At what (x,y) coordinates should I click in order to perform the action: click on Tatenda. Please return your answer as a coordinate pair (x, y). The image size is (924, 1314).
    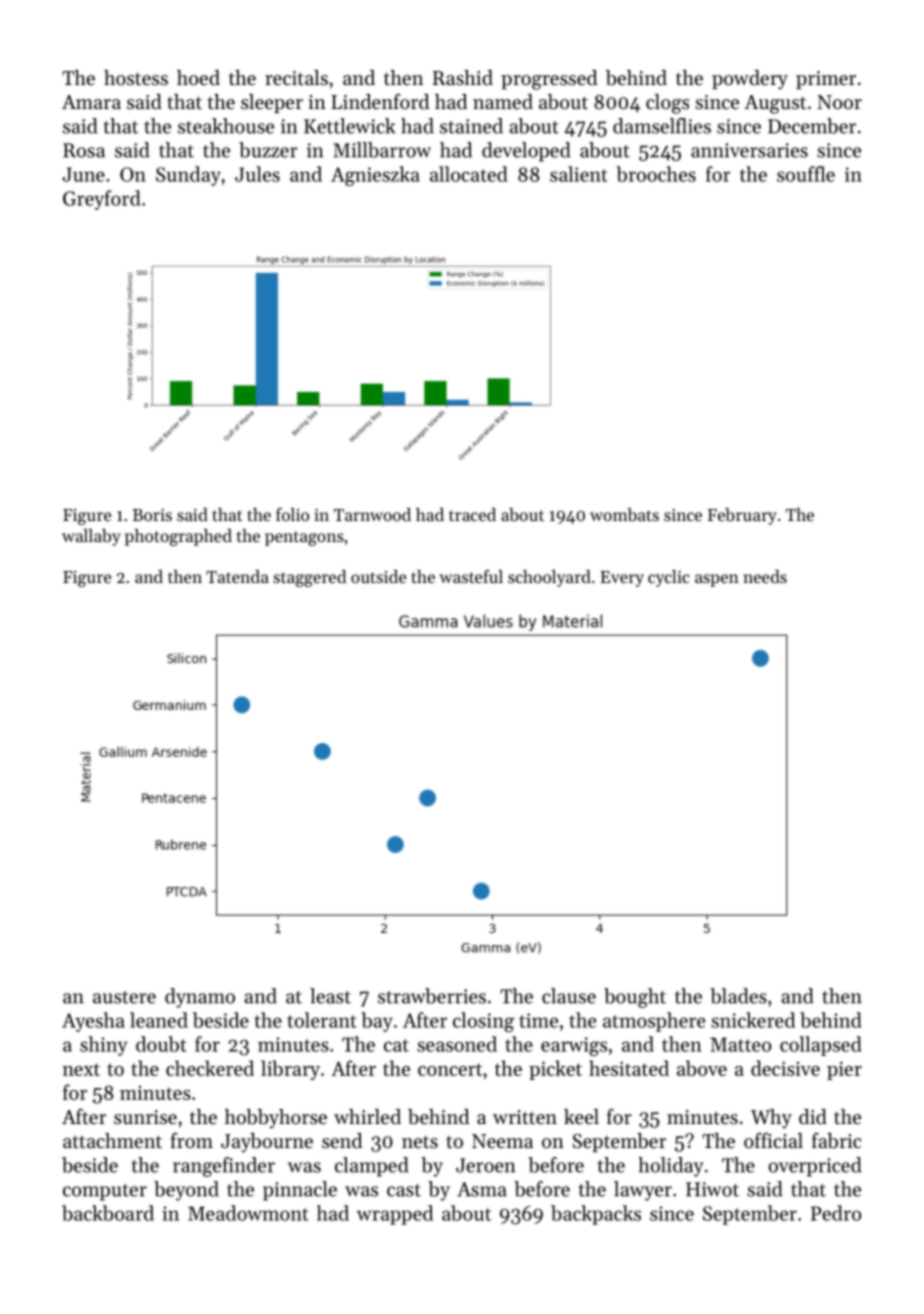
    Looking at the image, I should click on (237, 576).
